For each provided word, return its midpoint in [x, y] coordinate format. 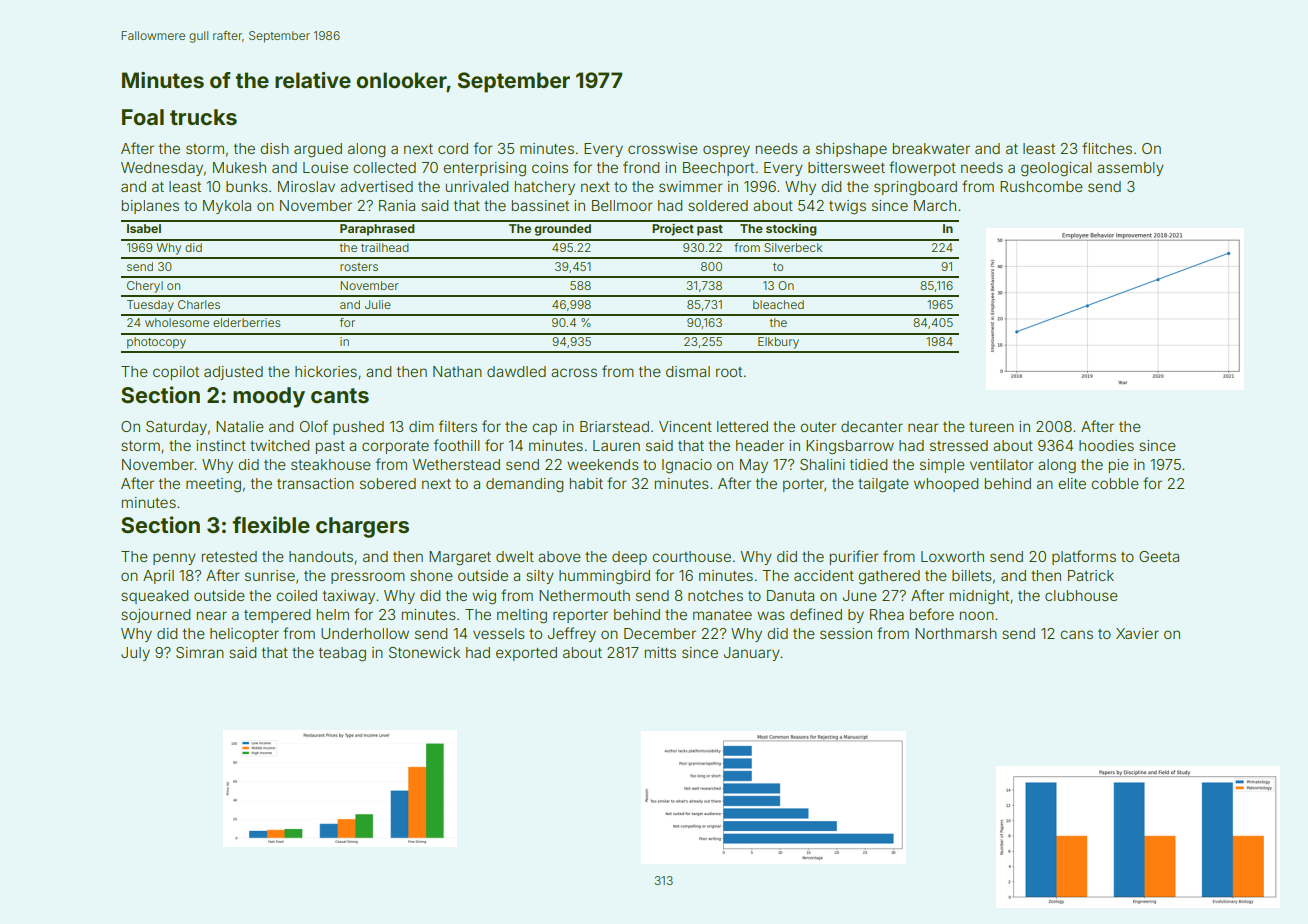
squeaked [154, 597]
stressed [959, 445]
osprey [726, 151]
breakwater [931, 148]
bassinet [540, 205]
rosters [359, 267]
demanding [524, 485]
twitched [279, 445]
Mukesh [239, 167]
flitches [1107, 148]
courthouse [691, 556]
